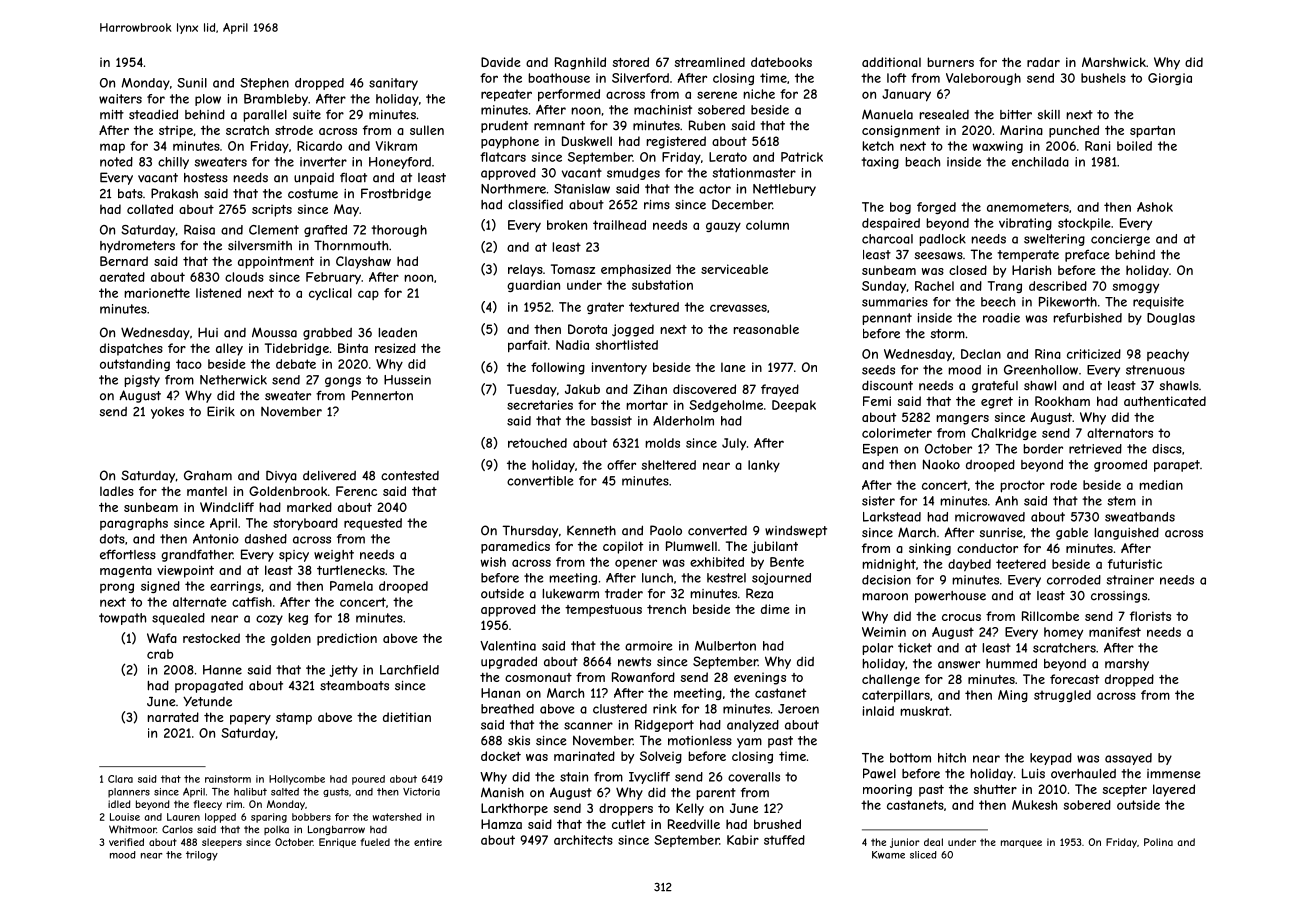 The height and width of the screenshot is (924, 1308). Describe the element at coordinates (207, 805) in the screenshot. I see `fleecy` at that location.
